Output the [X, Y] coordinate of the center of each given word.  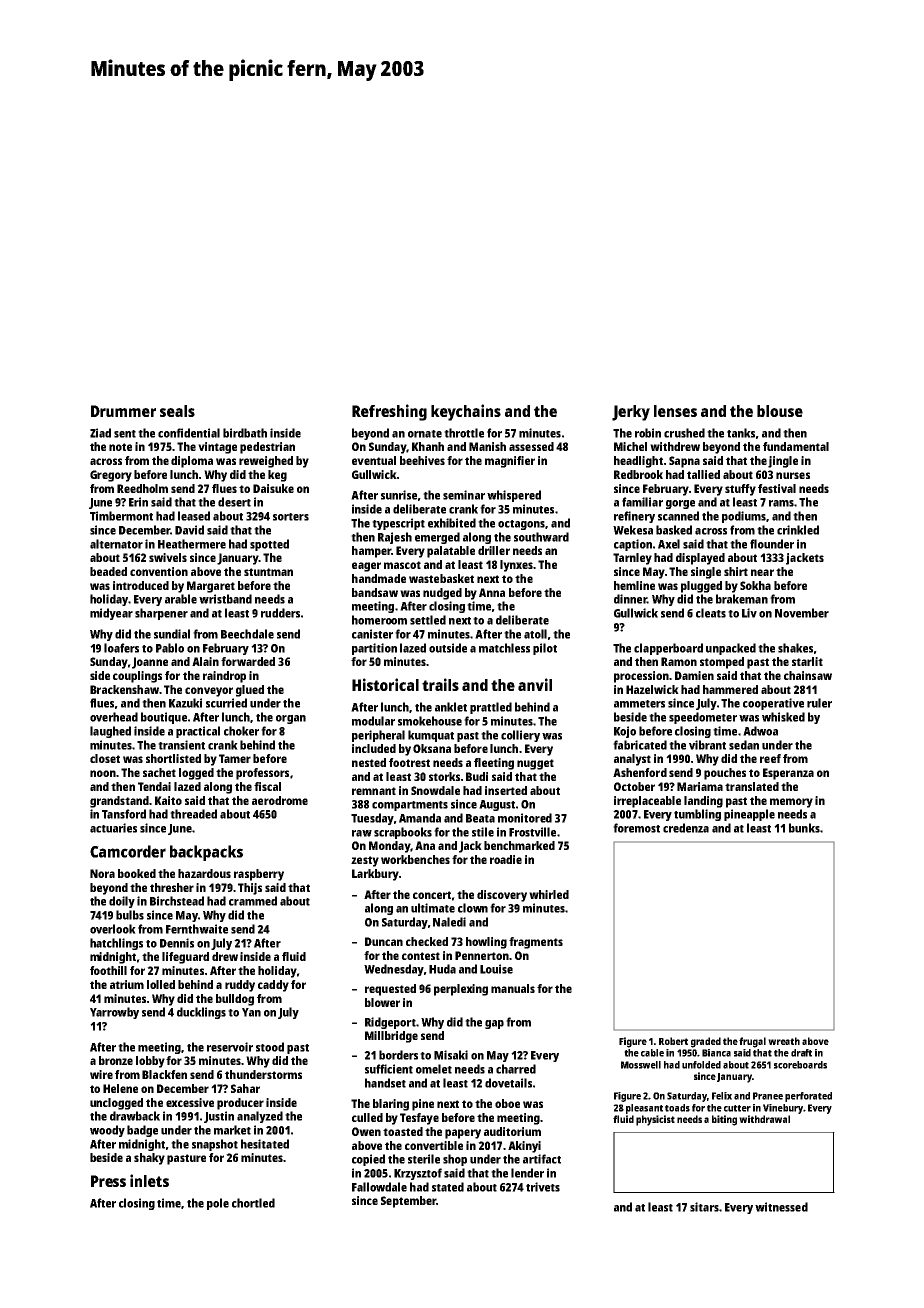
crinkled [798, 530]
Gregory [111, 476]
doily [122, 902]
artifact [542, 1159]
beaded [108, 571]
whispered [514, 496]
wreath [784, 1041]
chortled [253, 1203]
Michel [630, 446]
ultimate [433, 908]
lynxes [516, 566]
